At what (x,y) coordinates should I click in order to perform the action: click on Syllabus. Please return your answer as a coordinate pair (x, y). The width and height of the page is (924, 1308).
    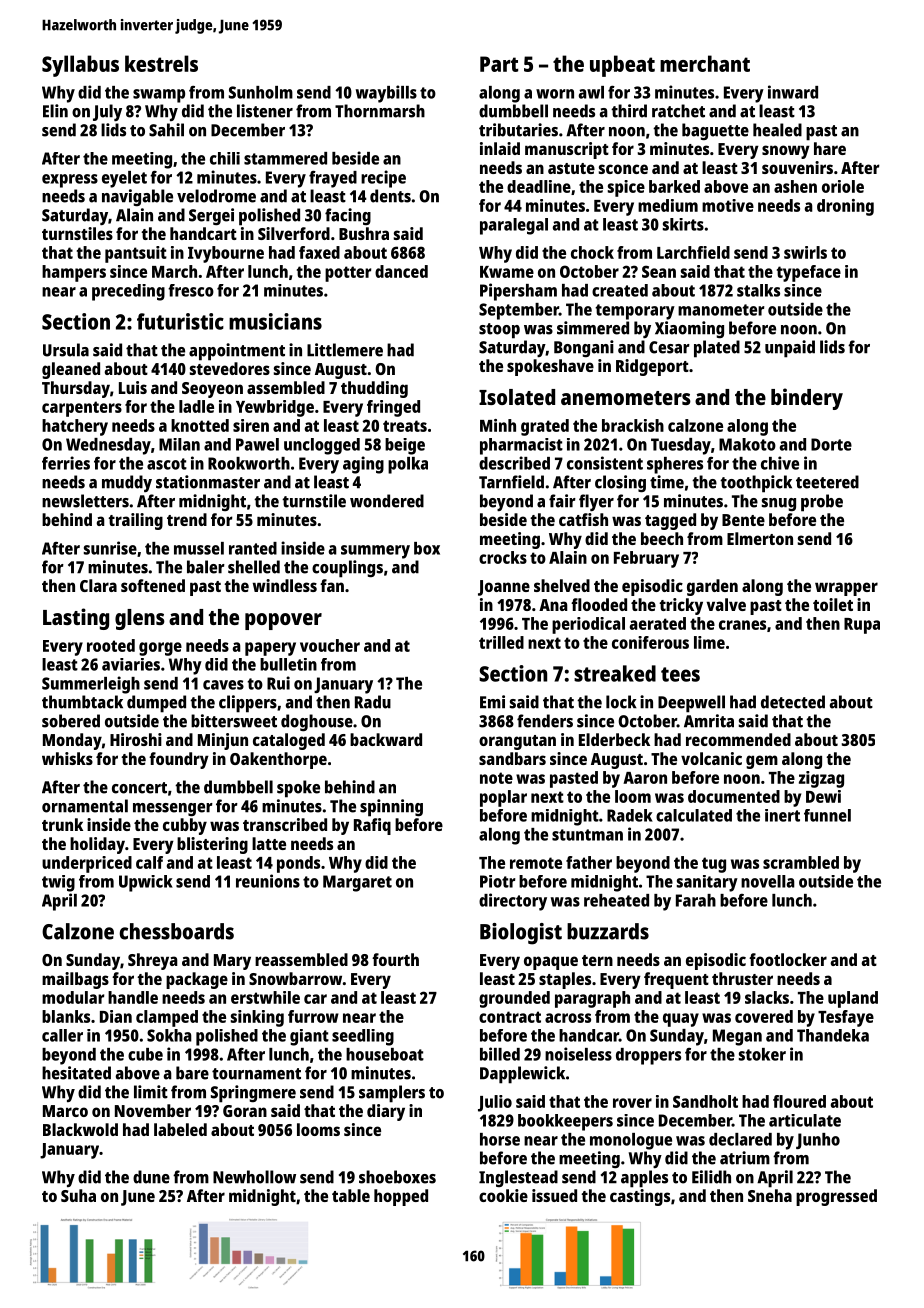
    Looking at the image, I should click on (80, 66).
